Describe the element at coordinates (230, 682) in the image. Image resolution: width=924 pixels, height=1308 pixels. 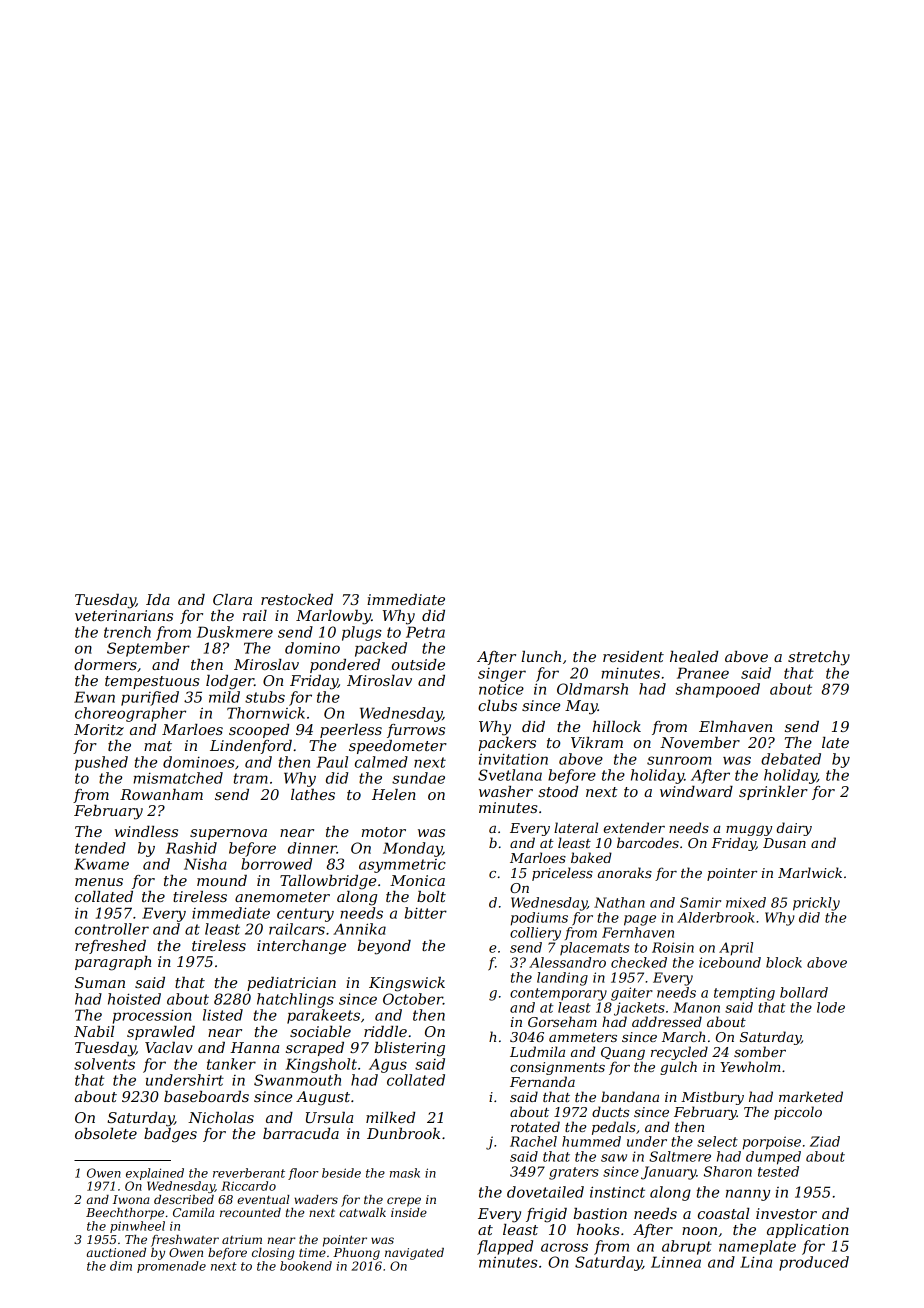
I see `lodger` at that location.
